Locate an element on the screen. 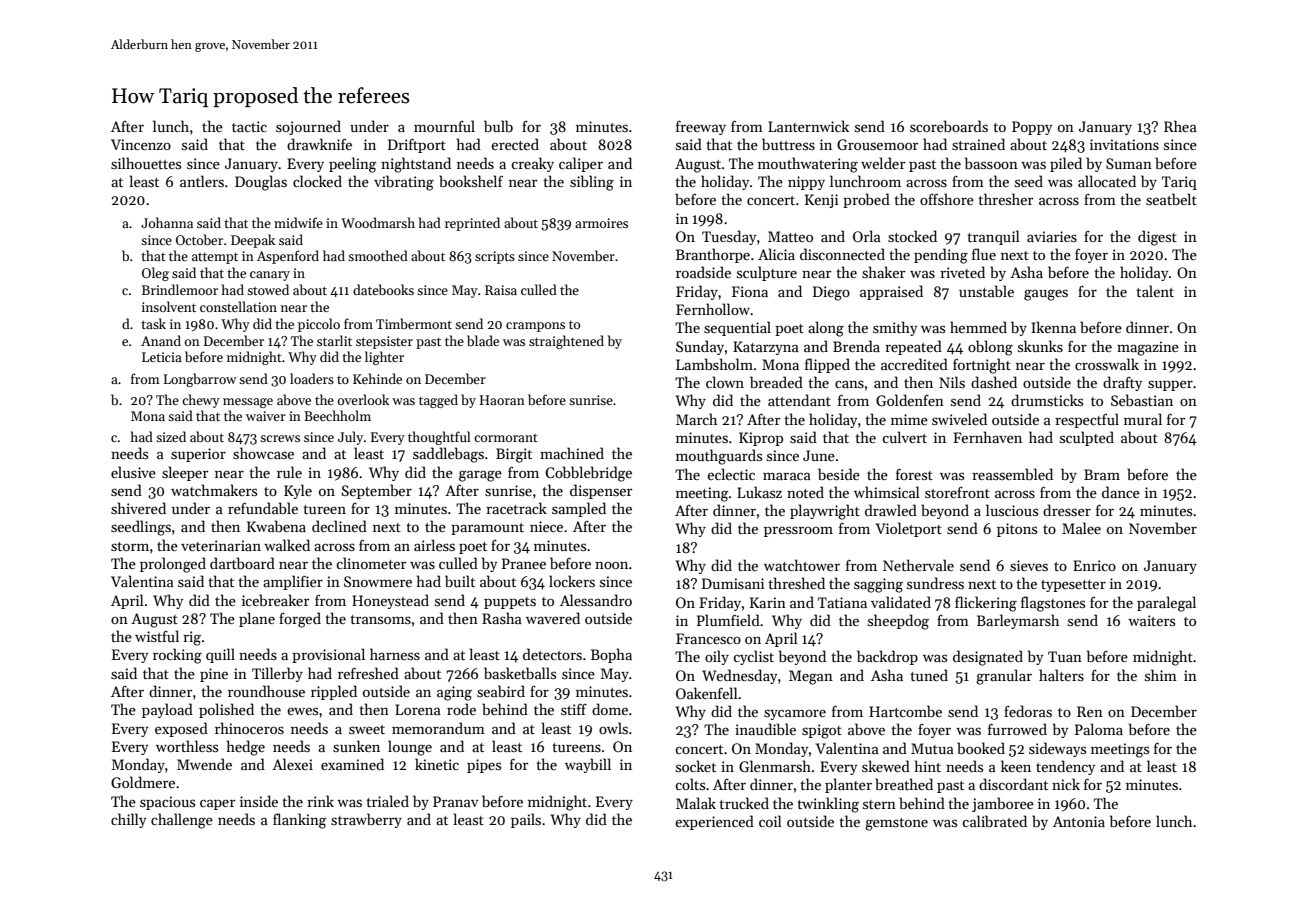 Image resolution: width=1308 pixels, height=924 pixels. crosswalk is located at coordinates (1107, 364).
